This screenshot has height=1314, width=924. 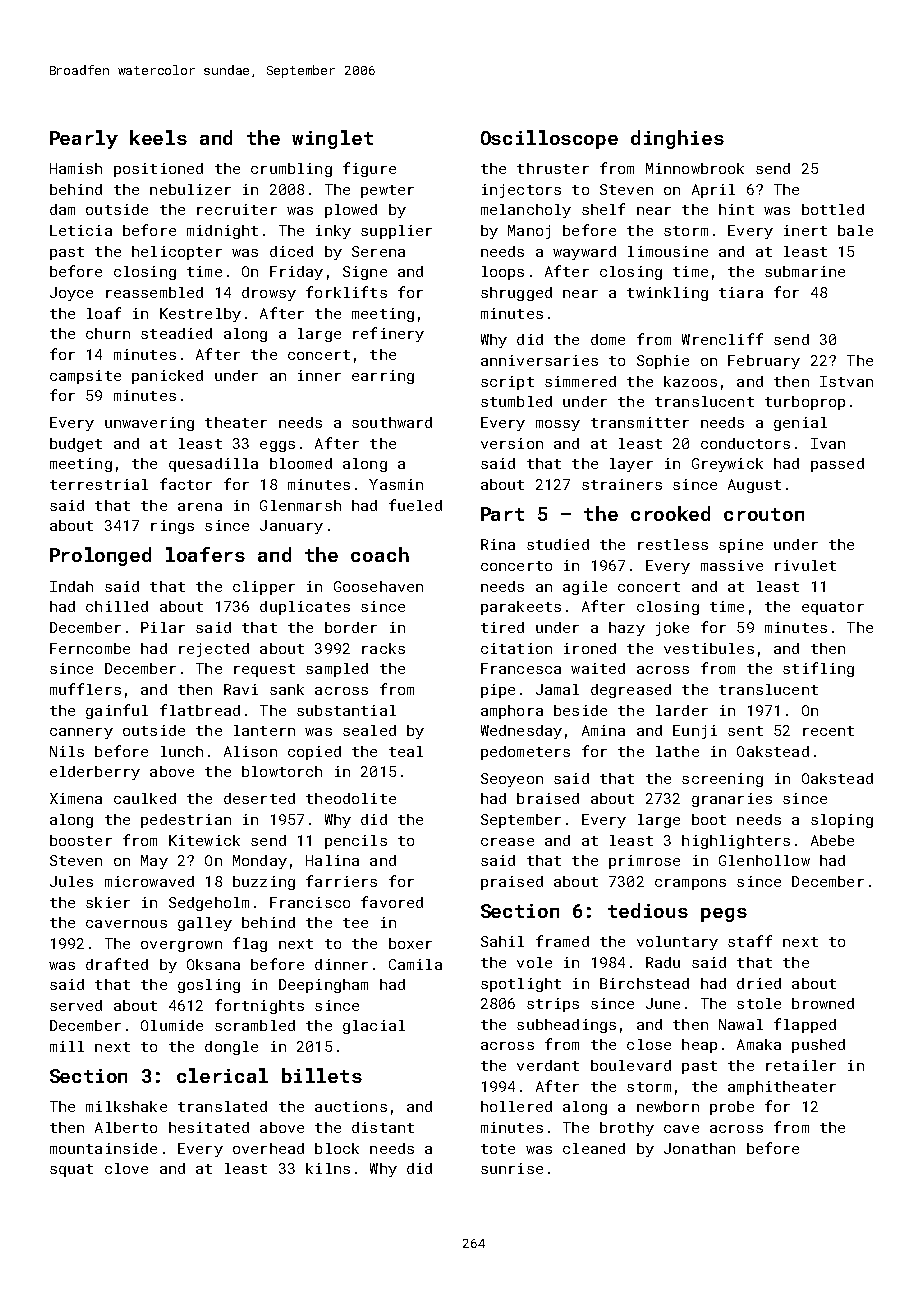 I want to click on dinghies, so click(x=677, y=139).
